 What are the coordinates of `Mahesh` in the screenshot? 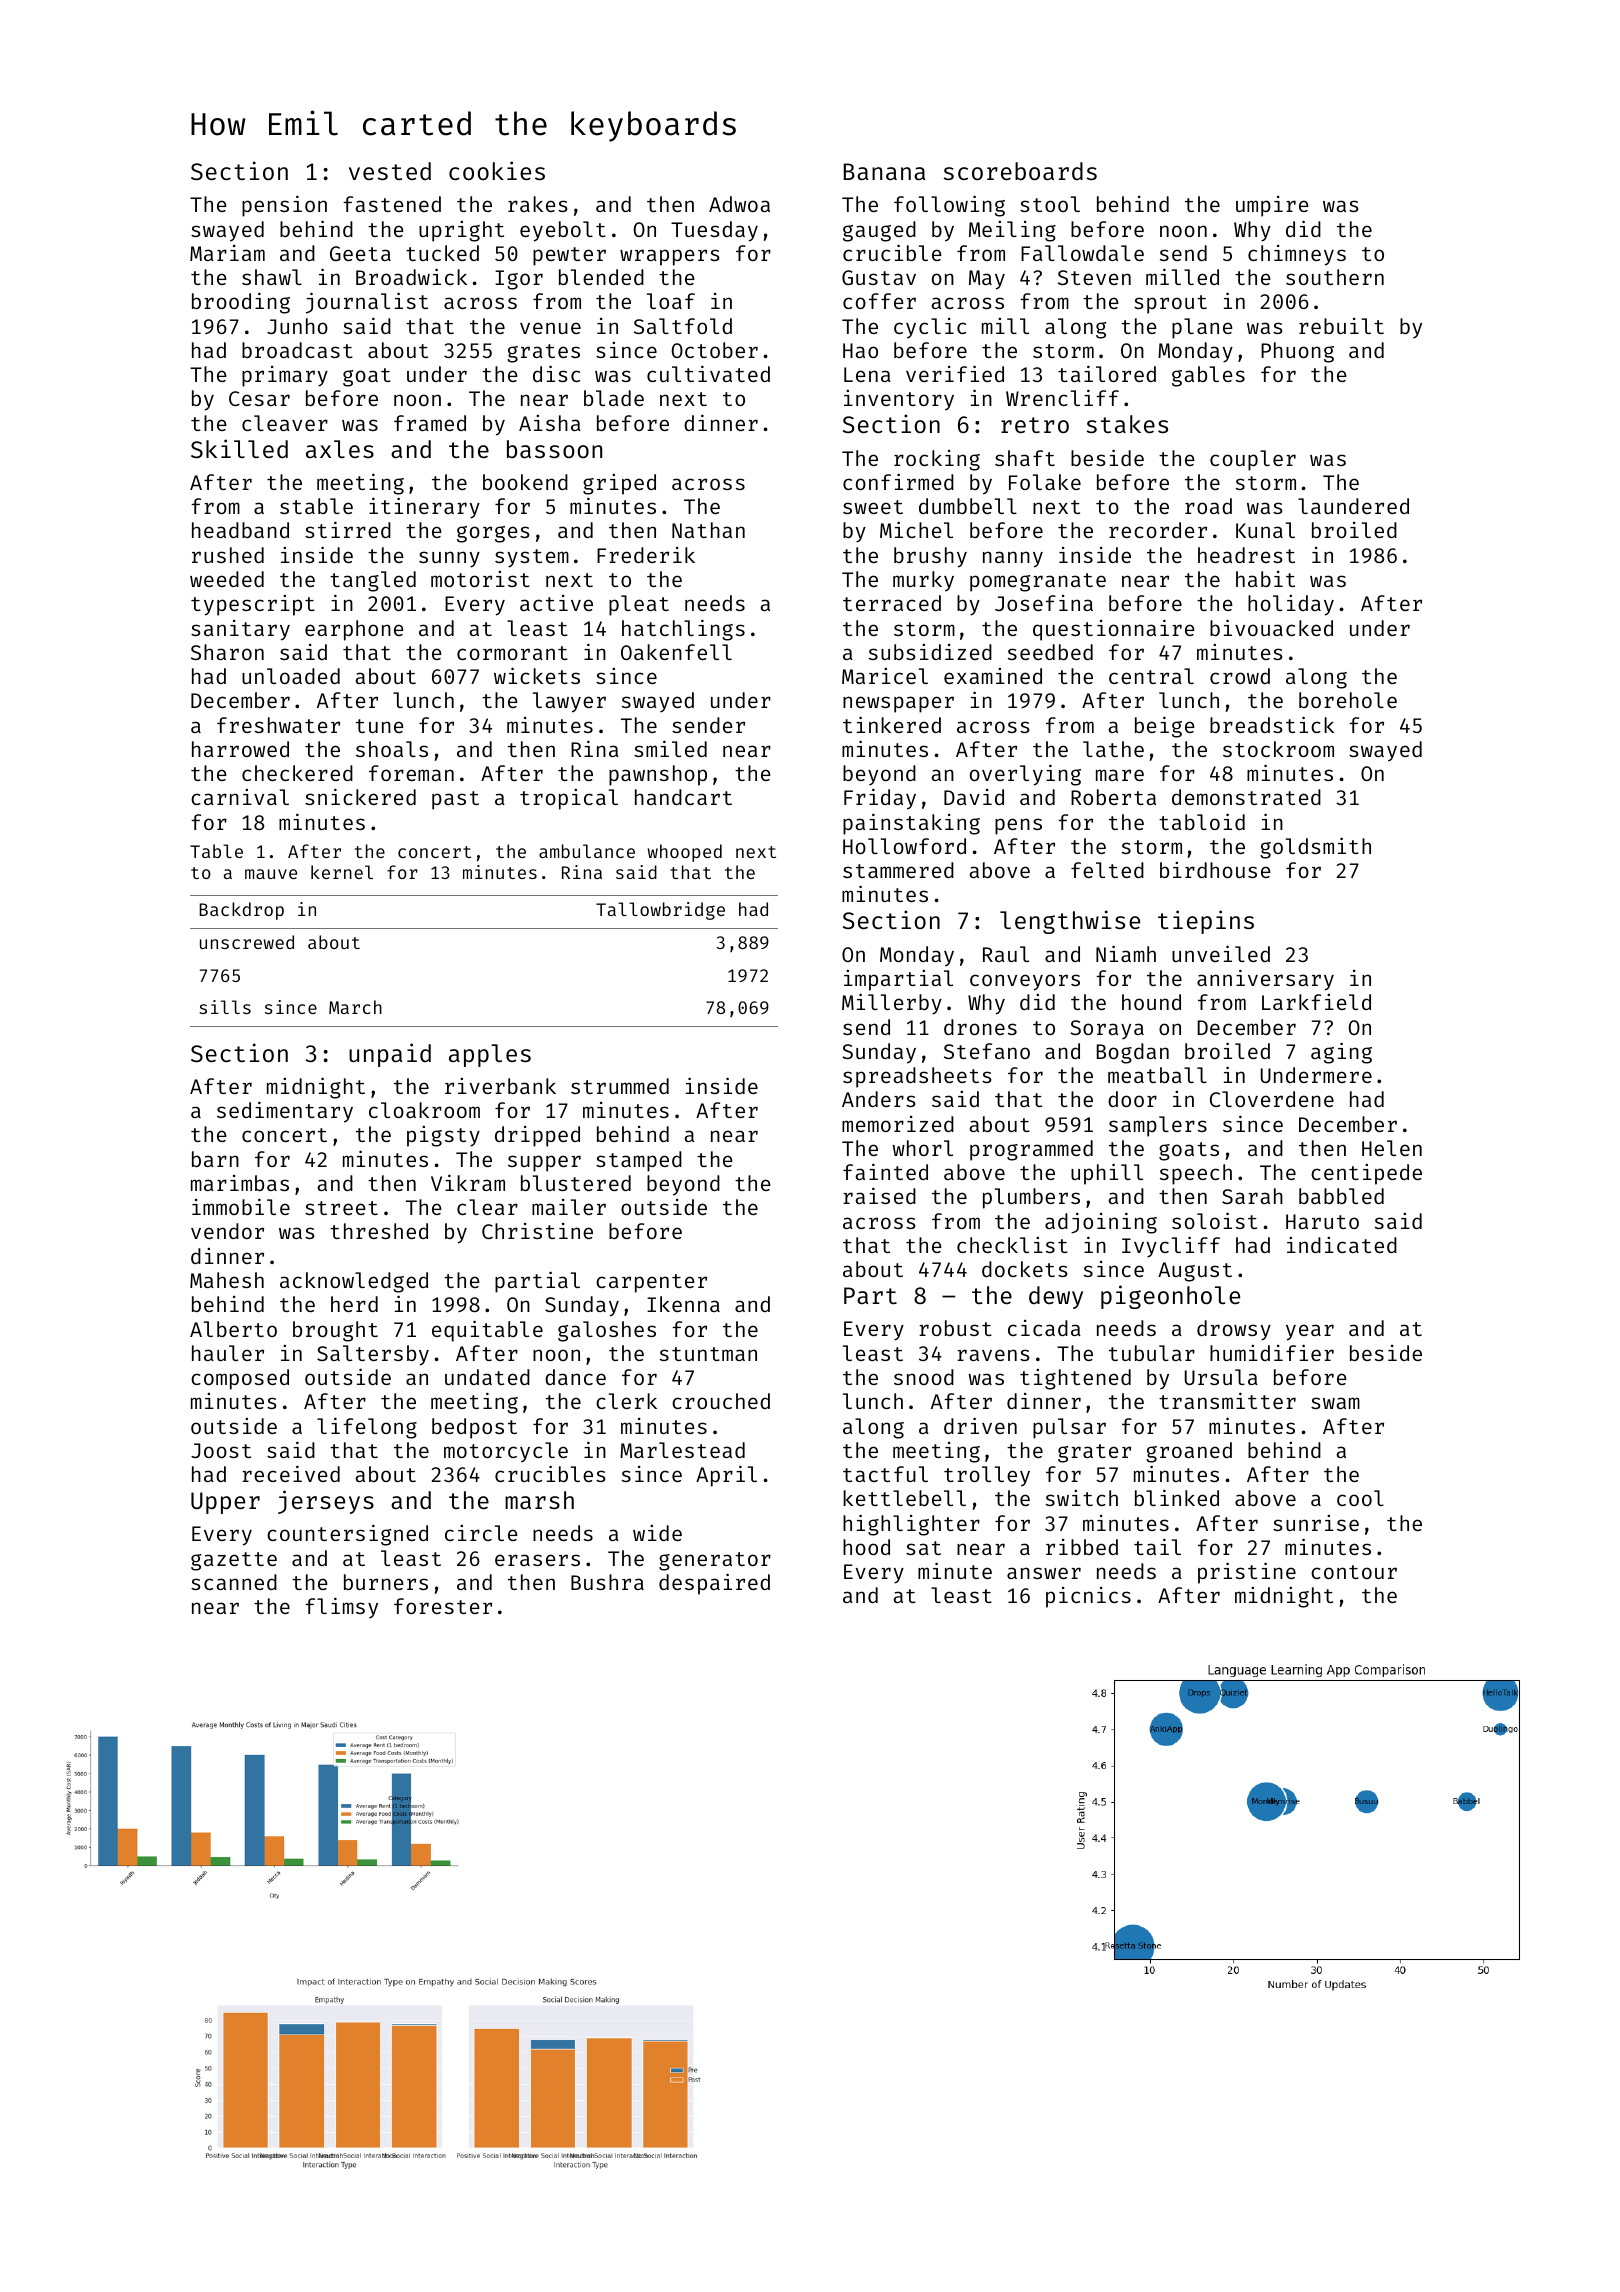 It's located at (227, 1280).
